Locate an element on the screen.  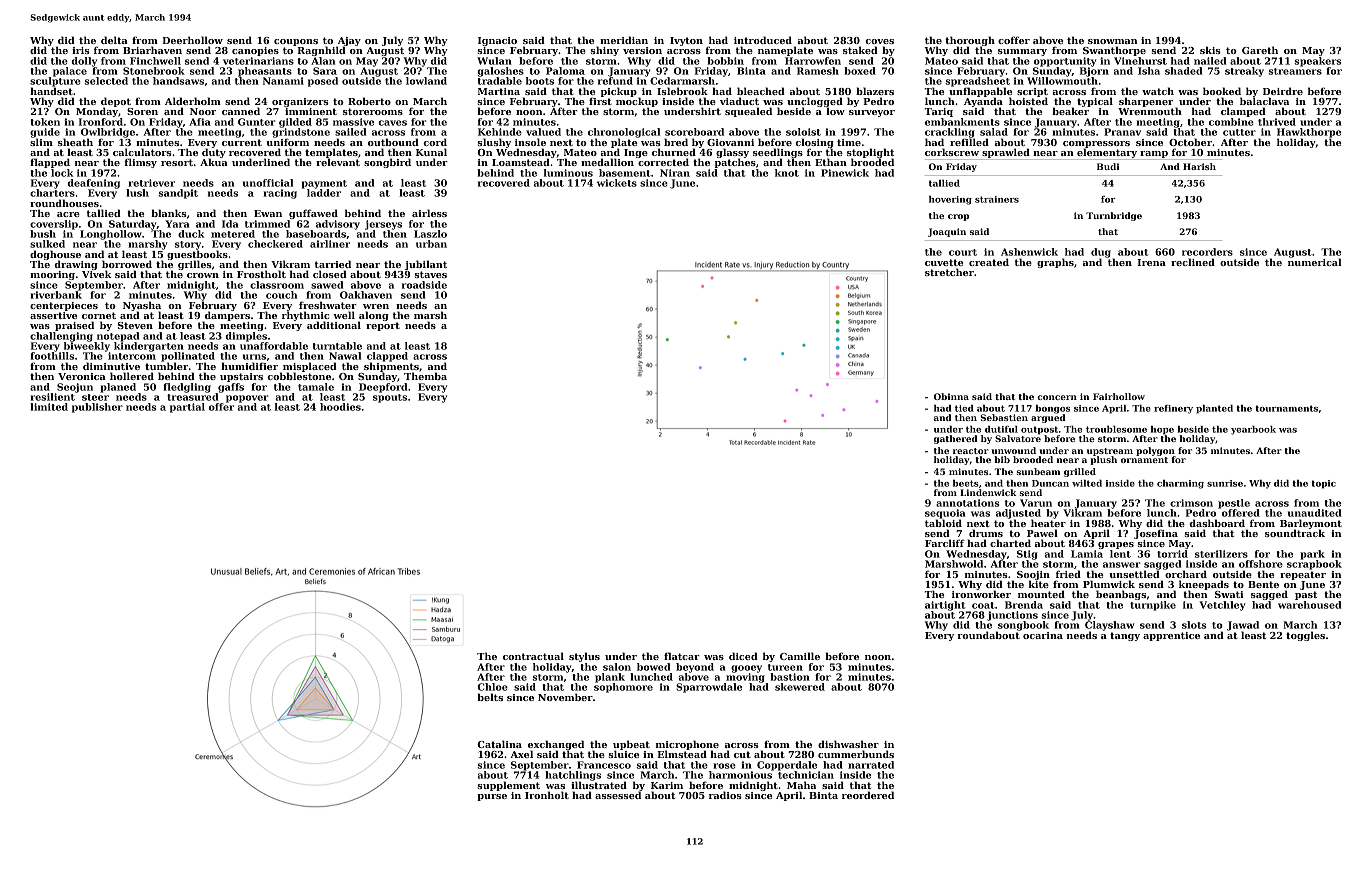
Josefina is located at coordinates (1156, 534).
